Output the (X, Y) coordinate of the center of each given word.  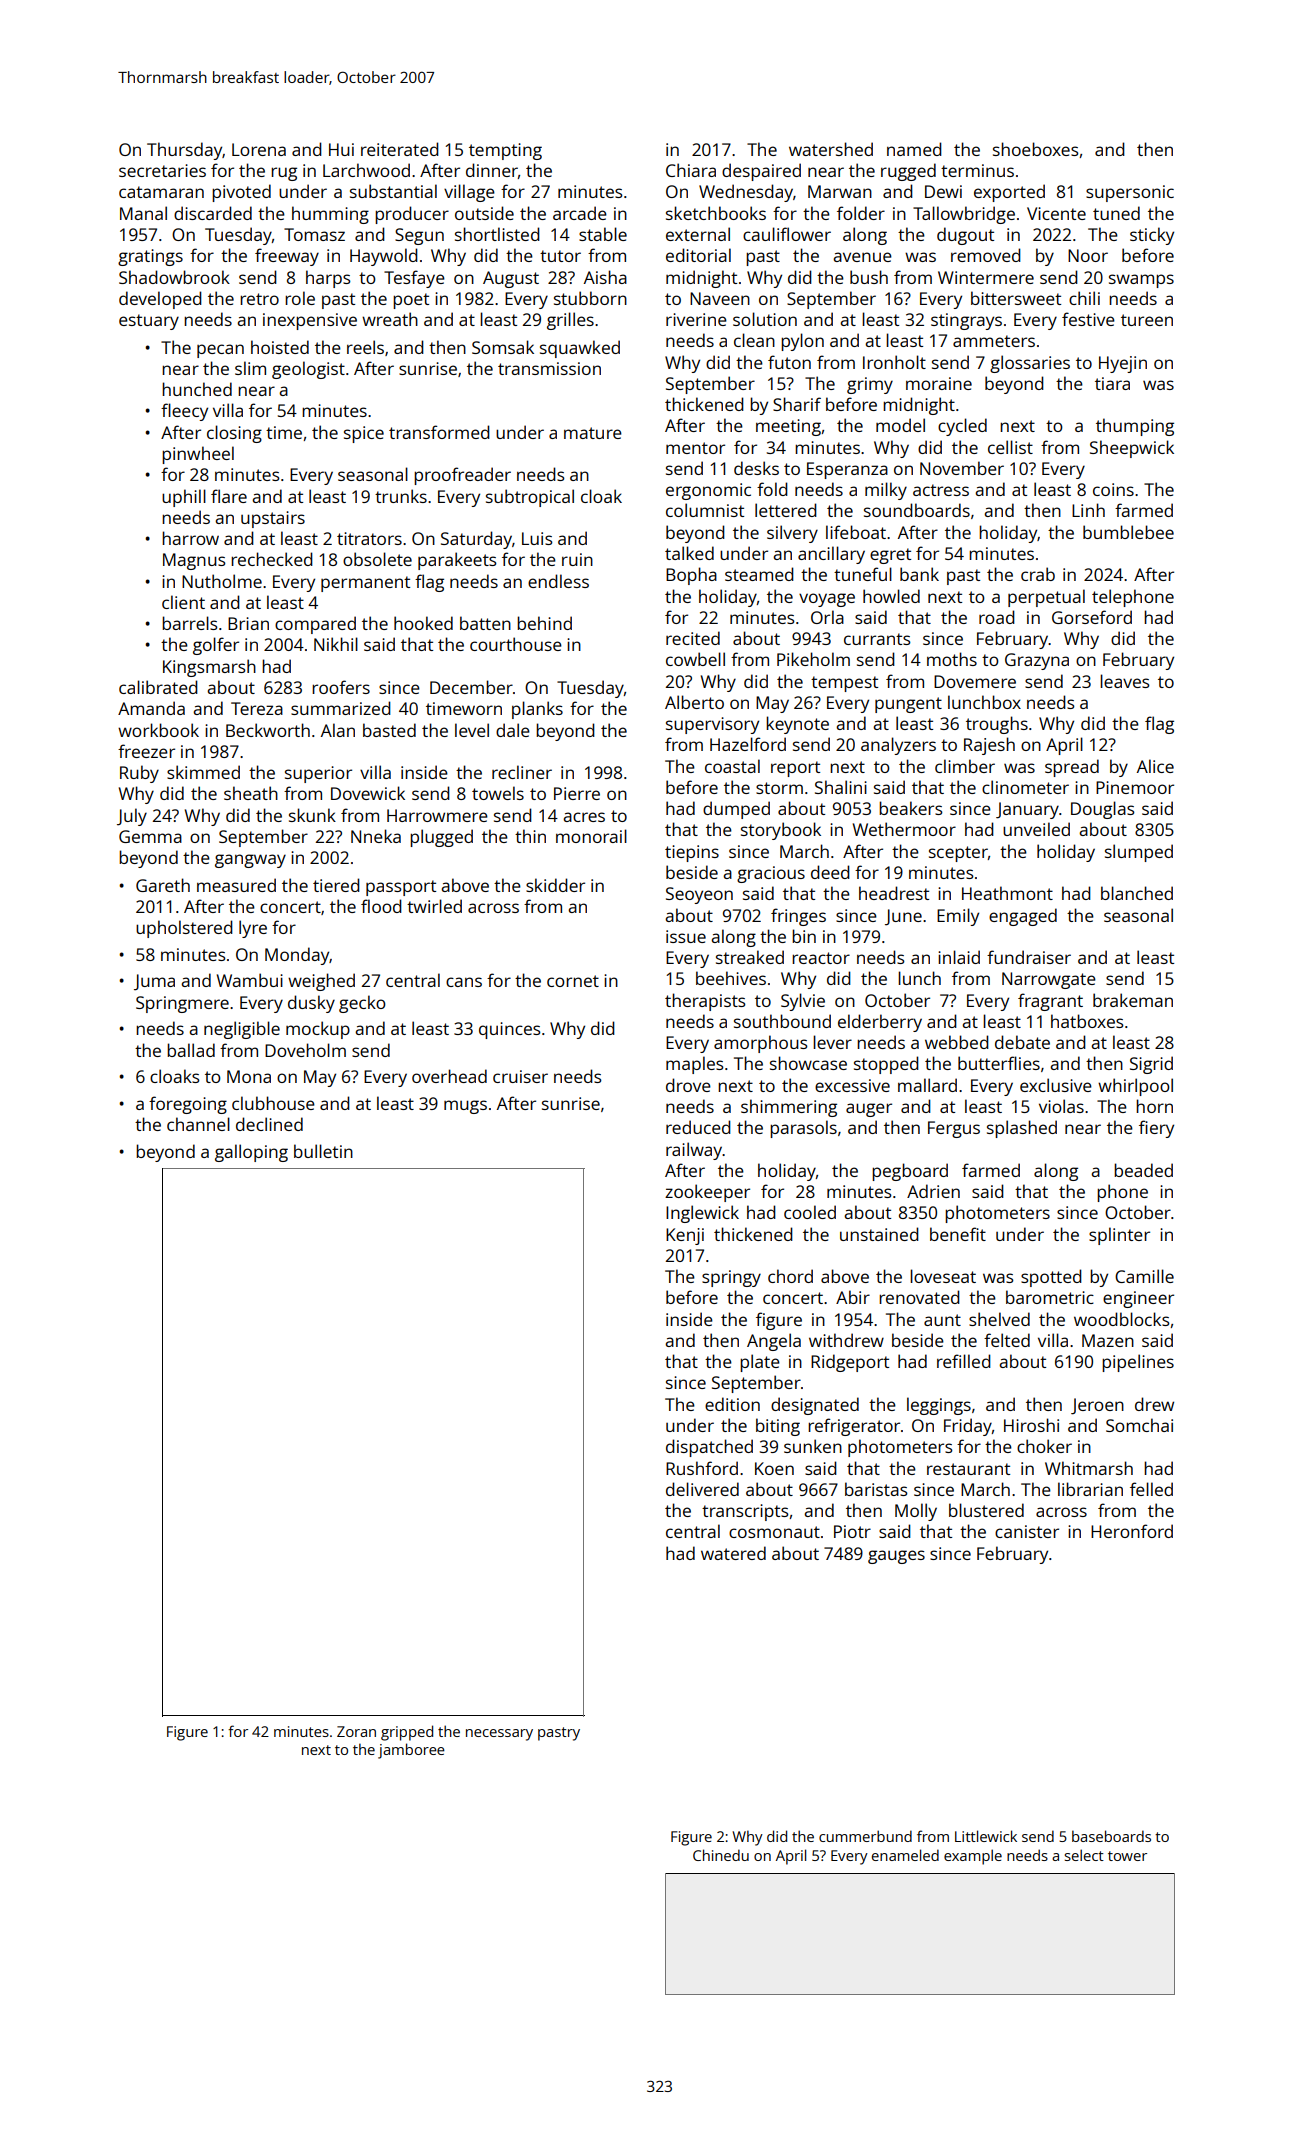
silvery (792, 534)
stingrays (966, 321)
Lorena (259, 149)
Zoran (356, 1731)
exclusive (1056, 1085)
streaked (750, 957)
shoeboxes (1035, 149)
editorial (698, 255)
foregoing (188, 1105)
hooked (423, 623)
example (973, 1857)
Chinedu (721, 1855)
